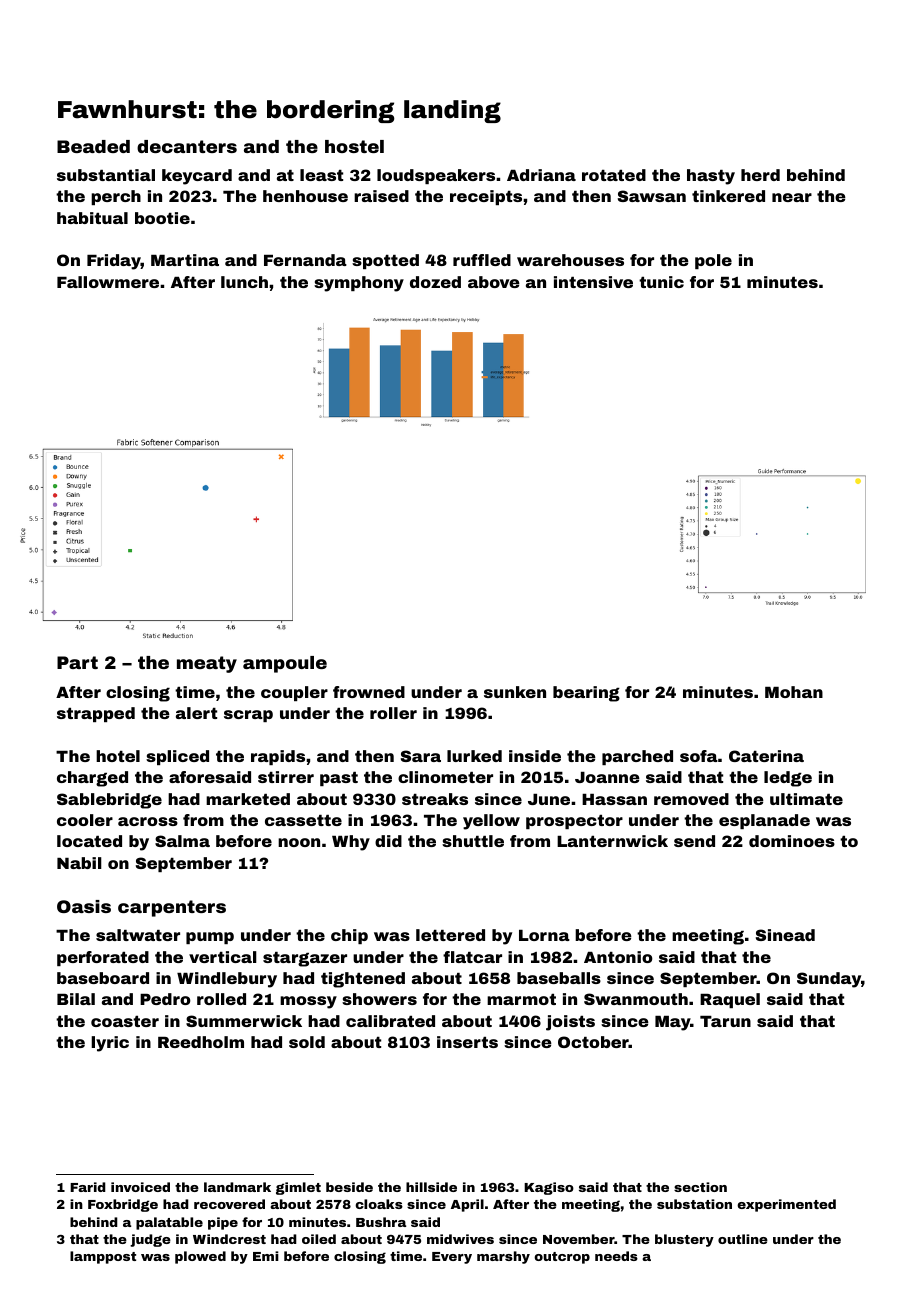 The height and width of the screenshot is (1308, 924). I want to click on streaks, so click(435, 799).
